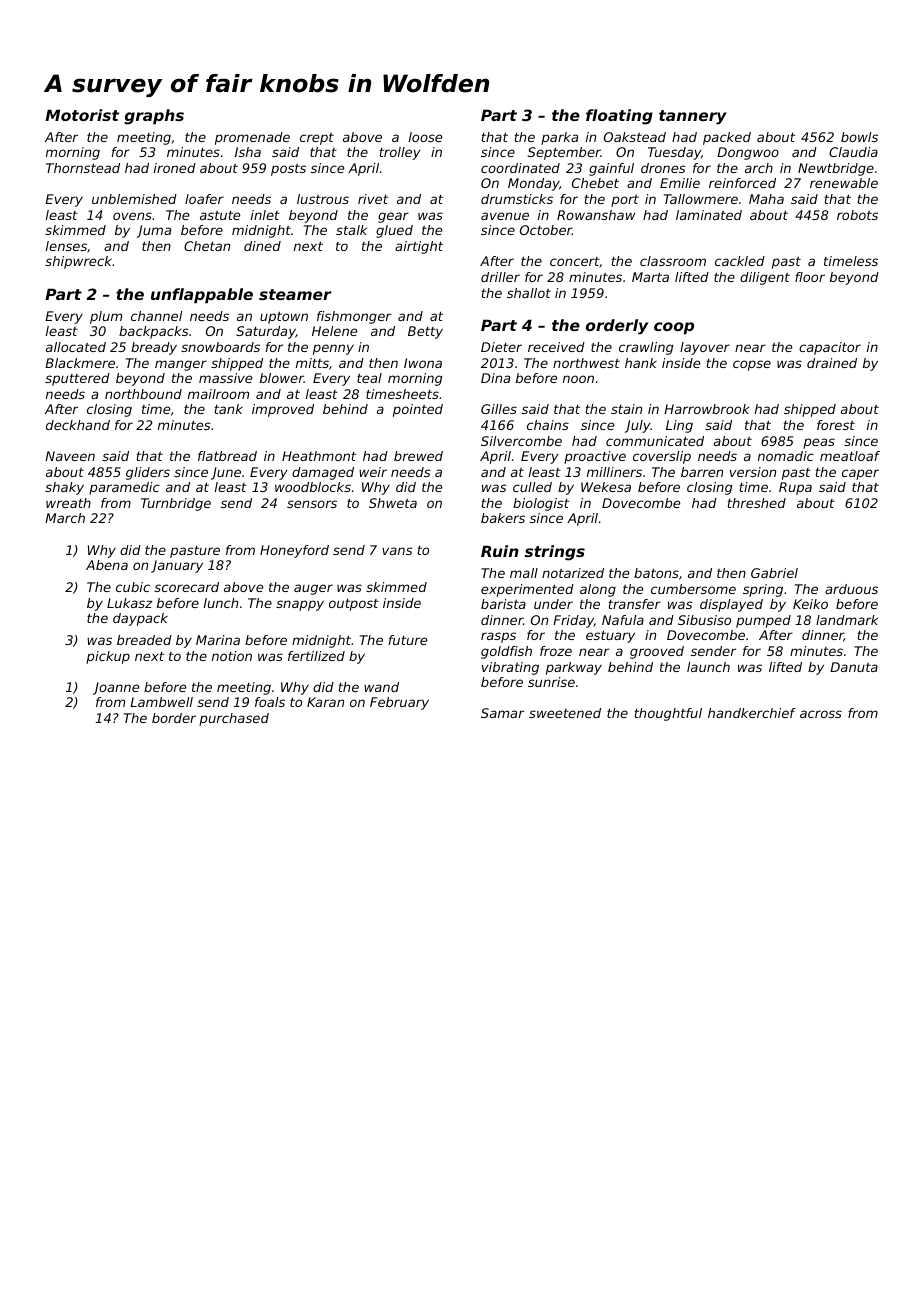 This screenshot has width=924, height=1308. I want to click on Motorist, so click(82, 115).
